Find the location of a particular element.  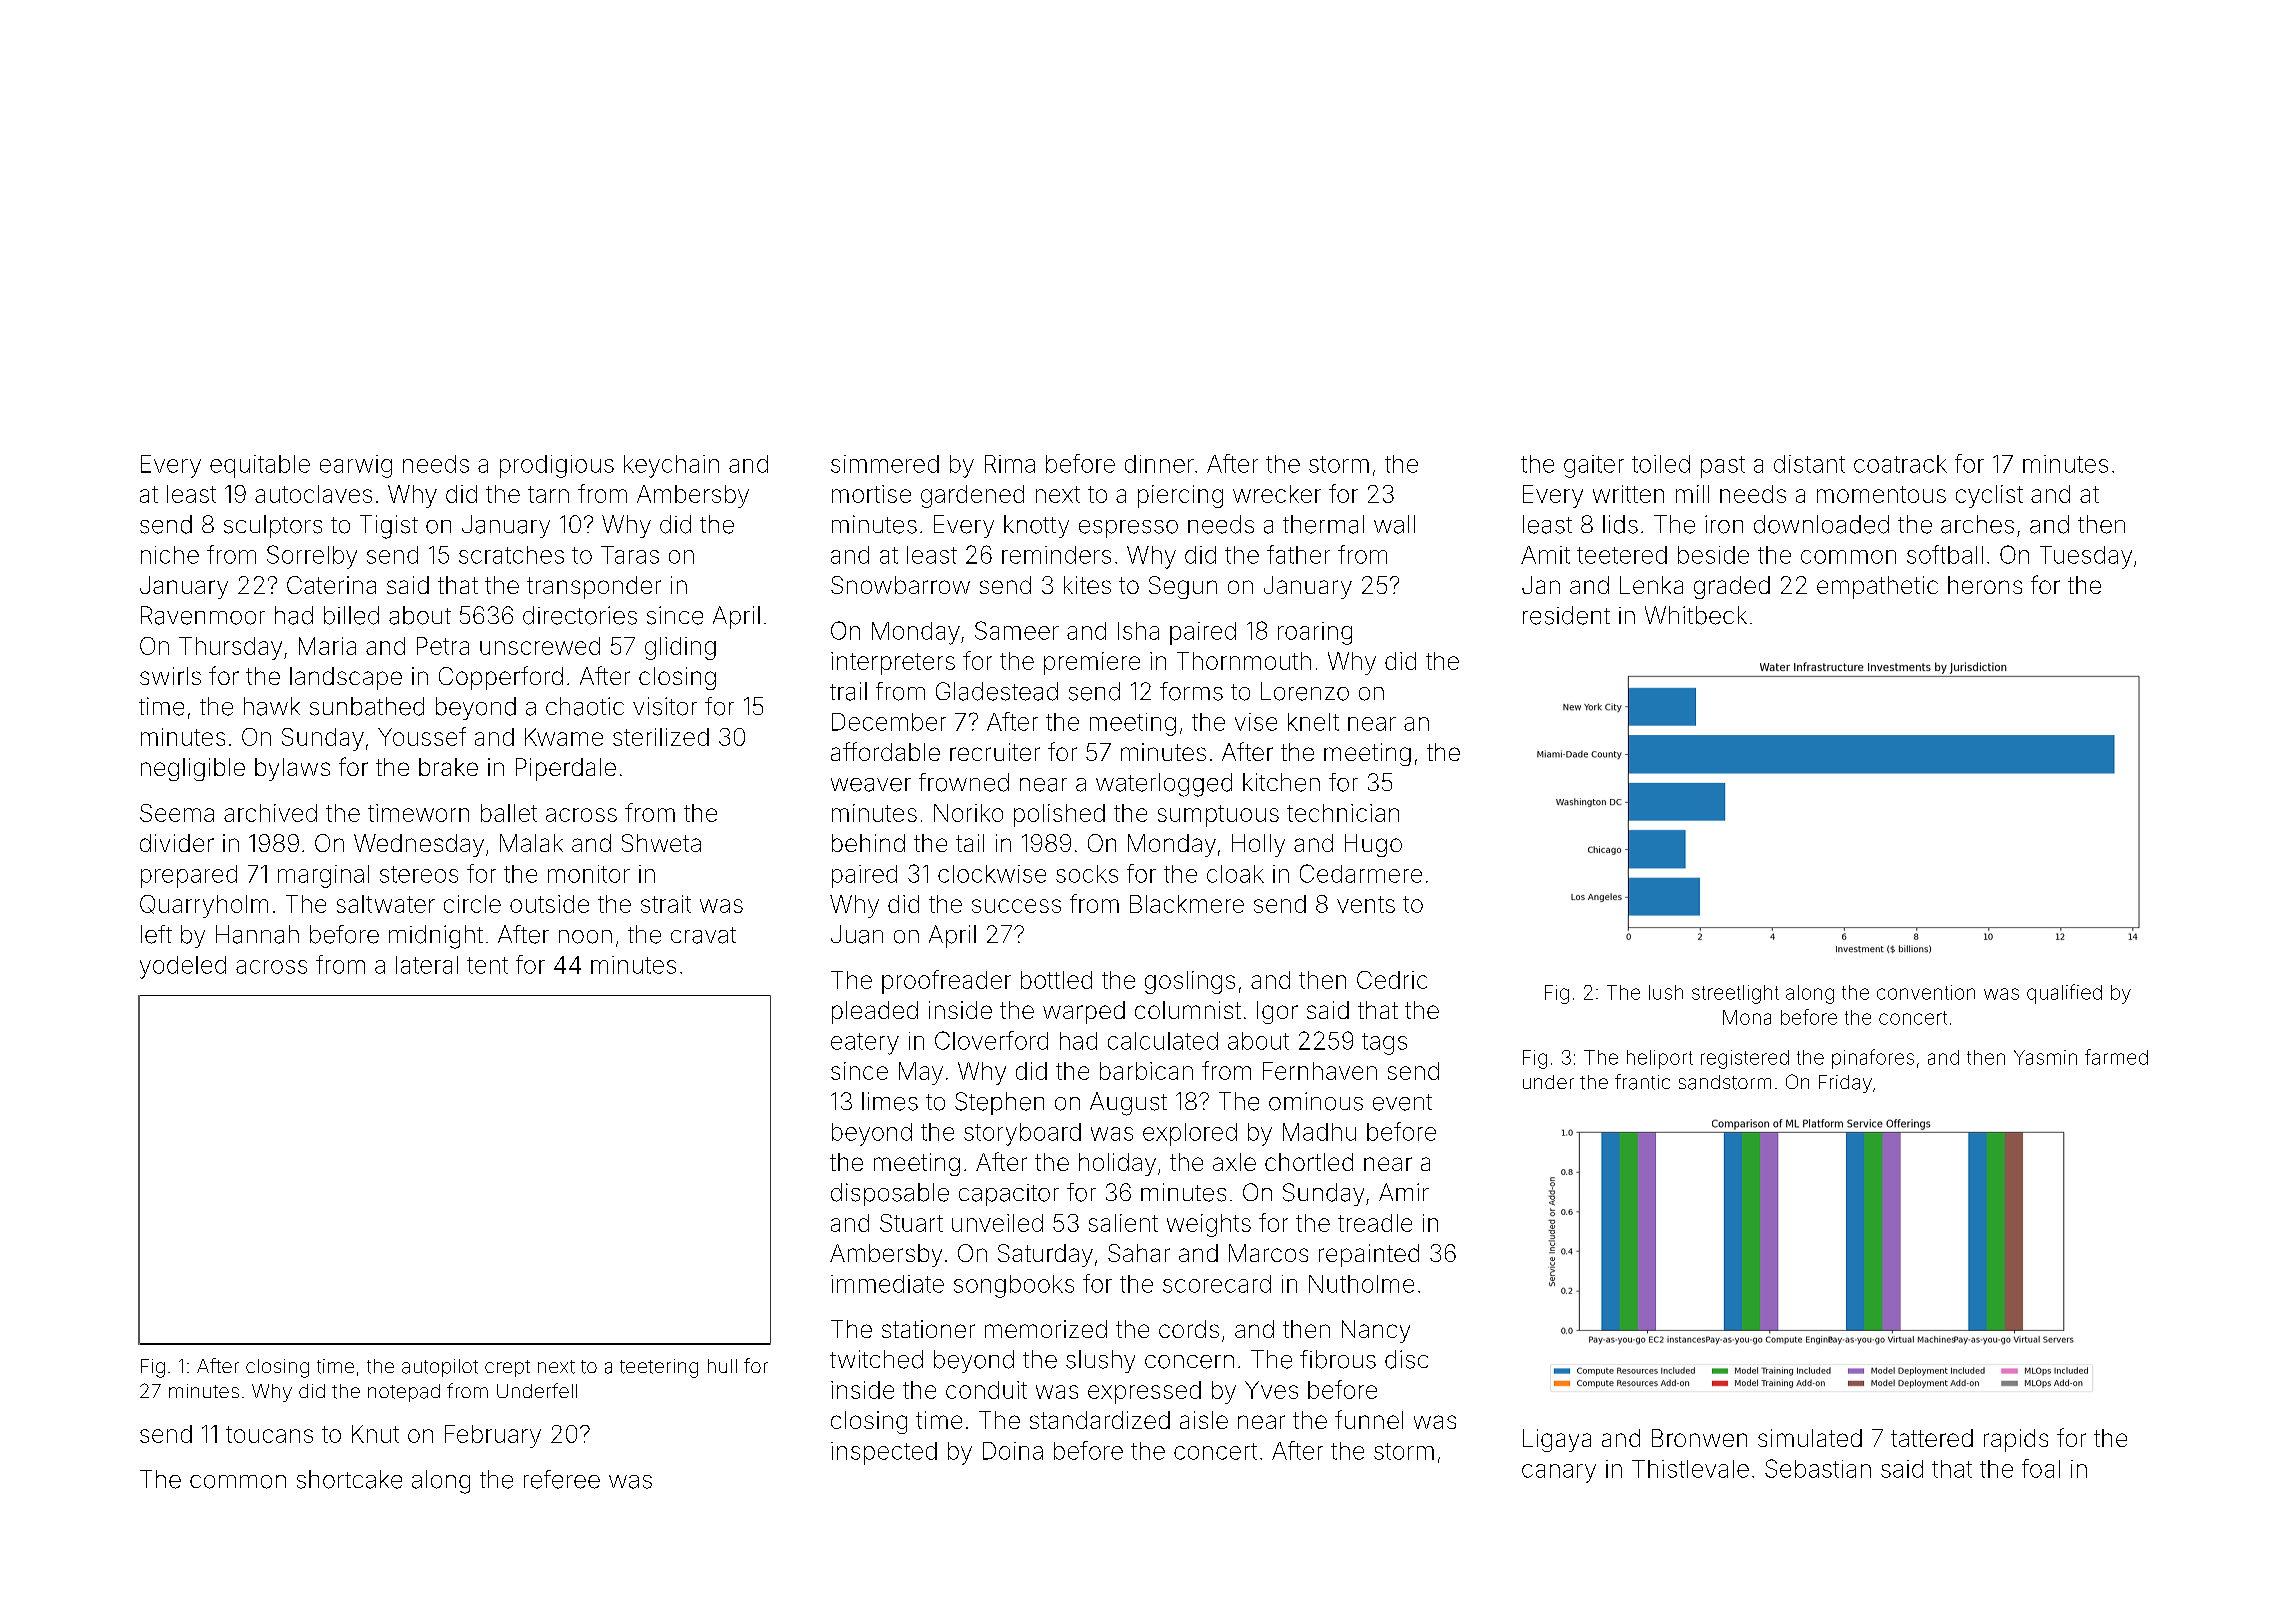

convention is located at coordinates (1926, 992).
